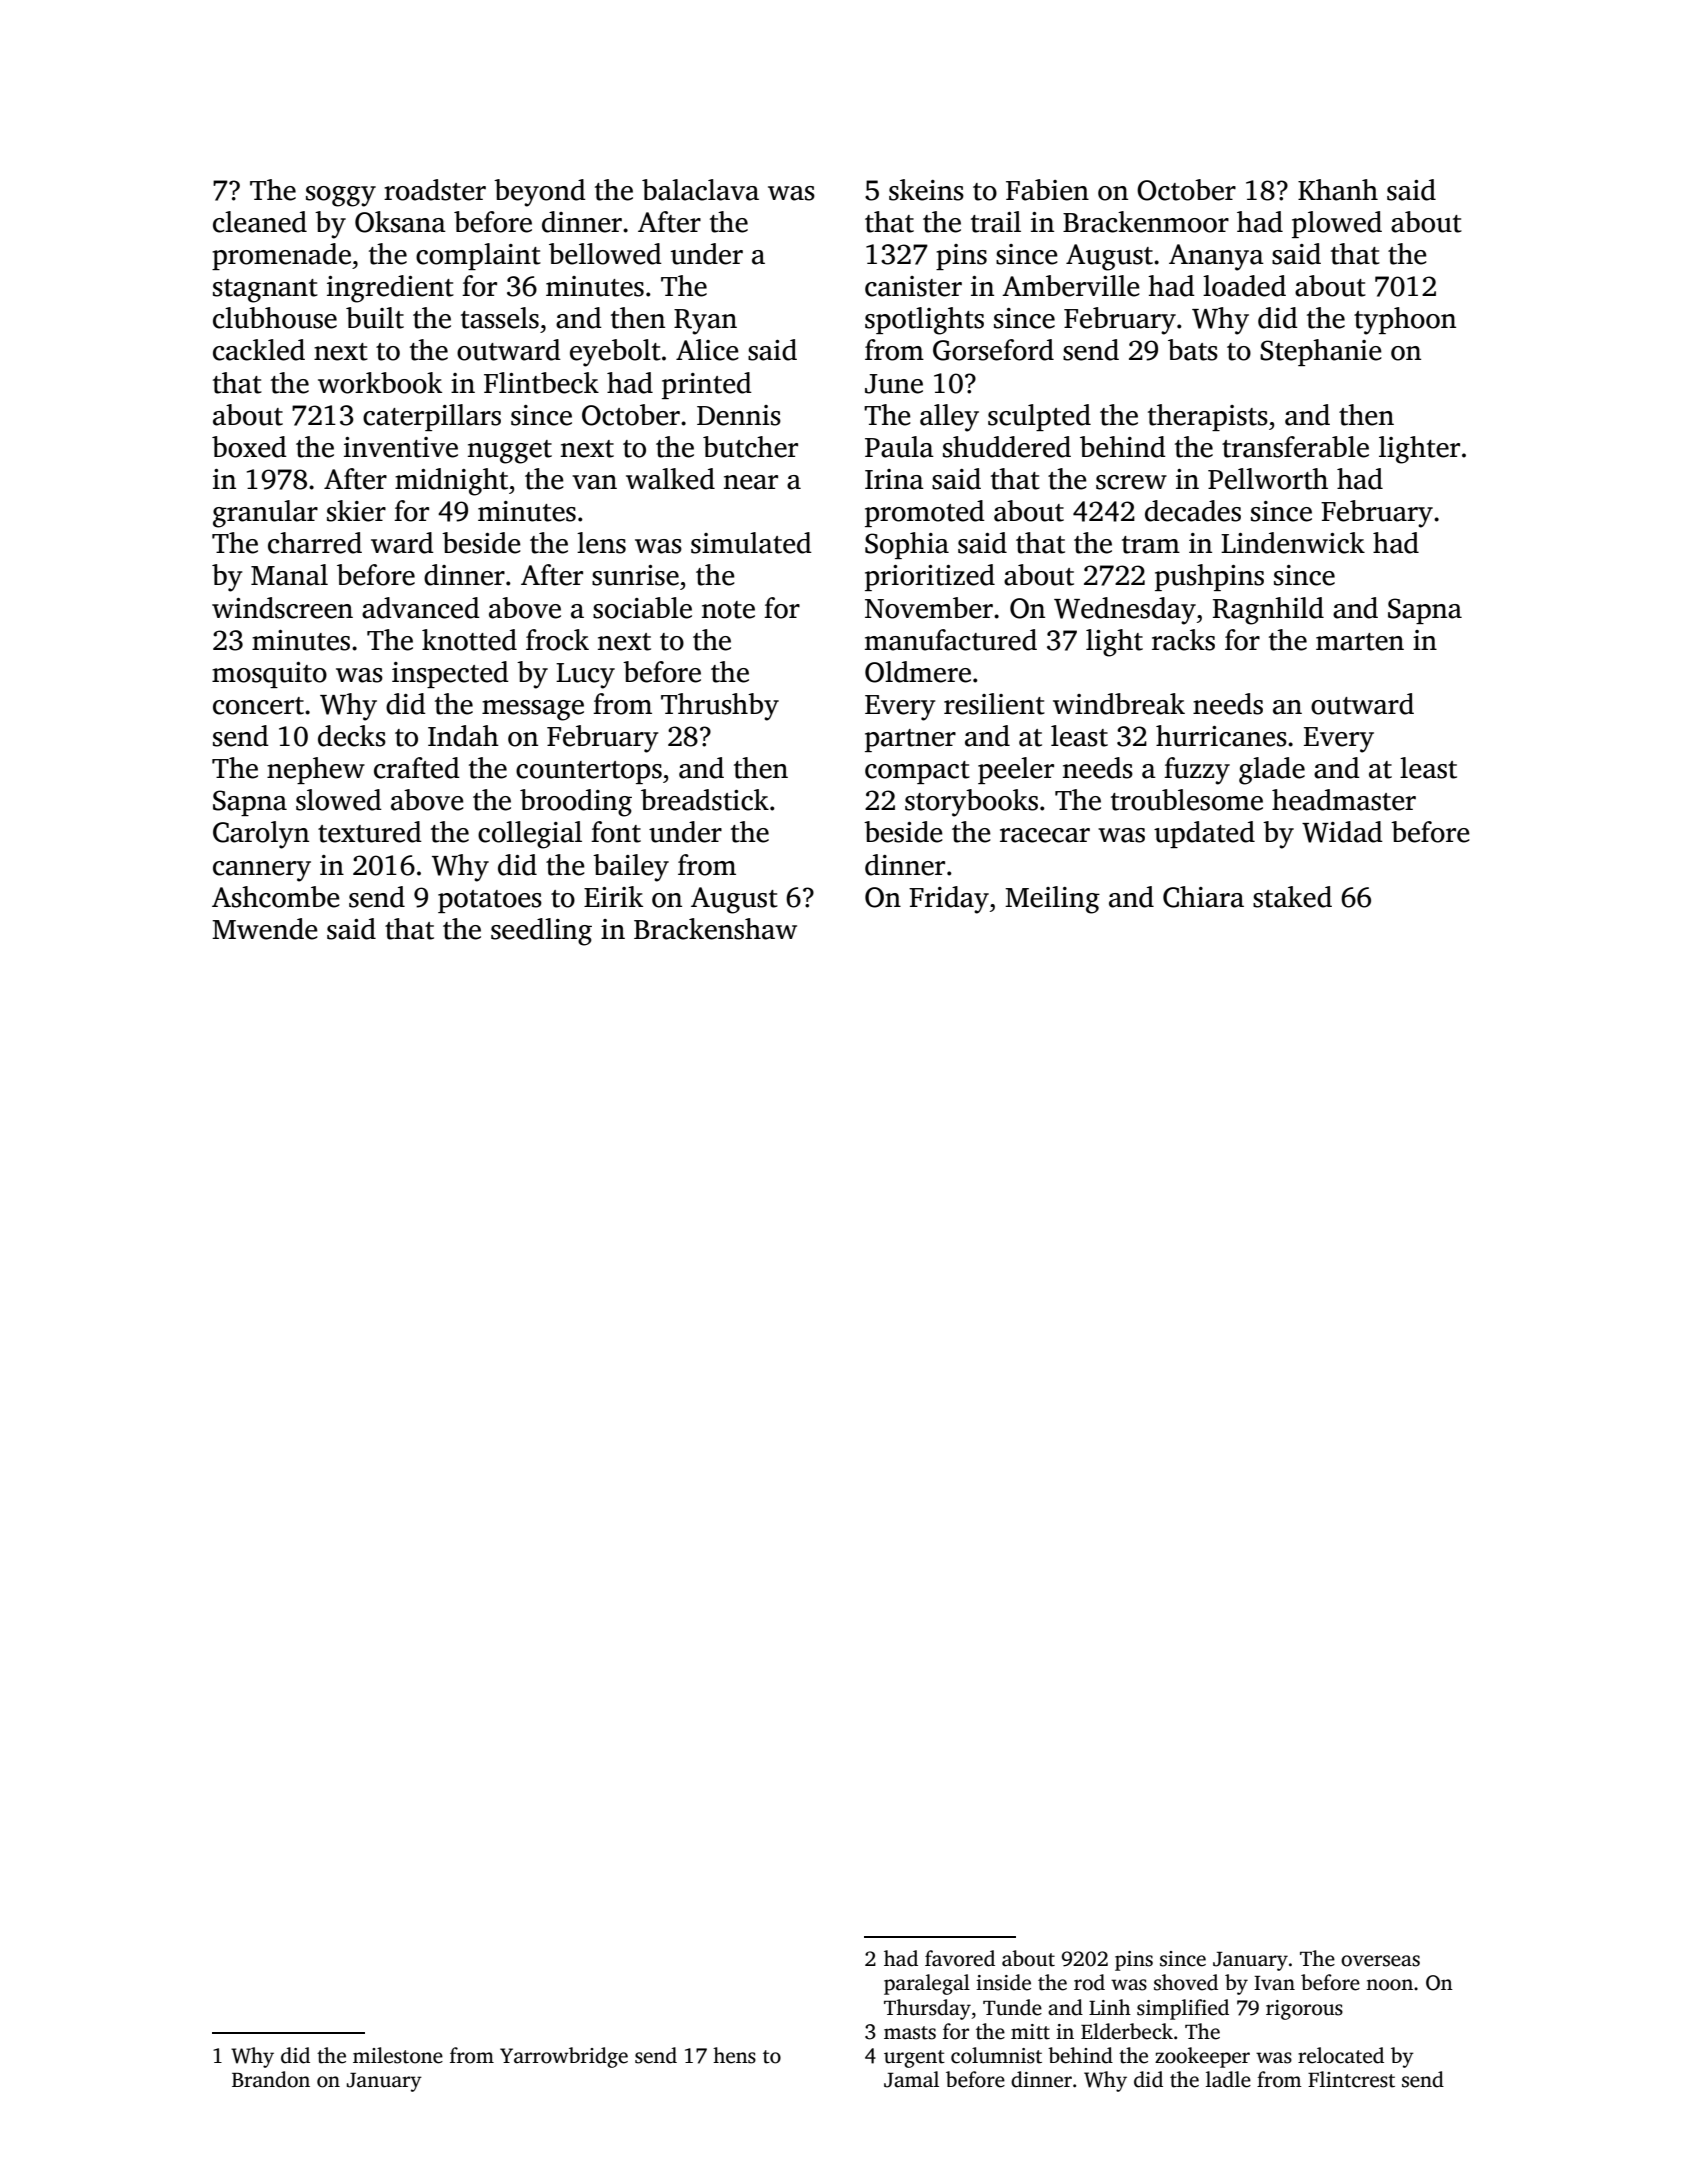 This screenshot has height=2178, width=1683. I want to click on stagnant, so click(265, 291).
